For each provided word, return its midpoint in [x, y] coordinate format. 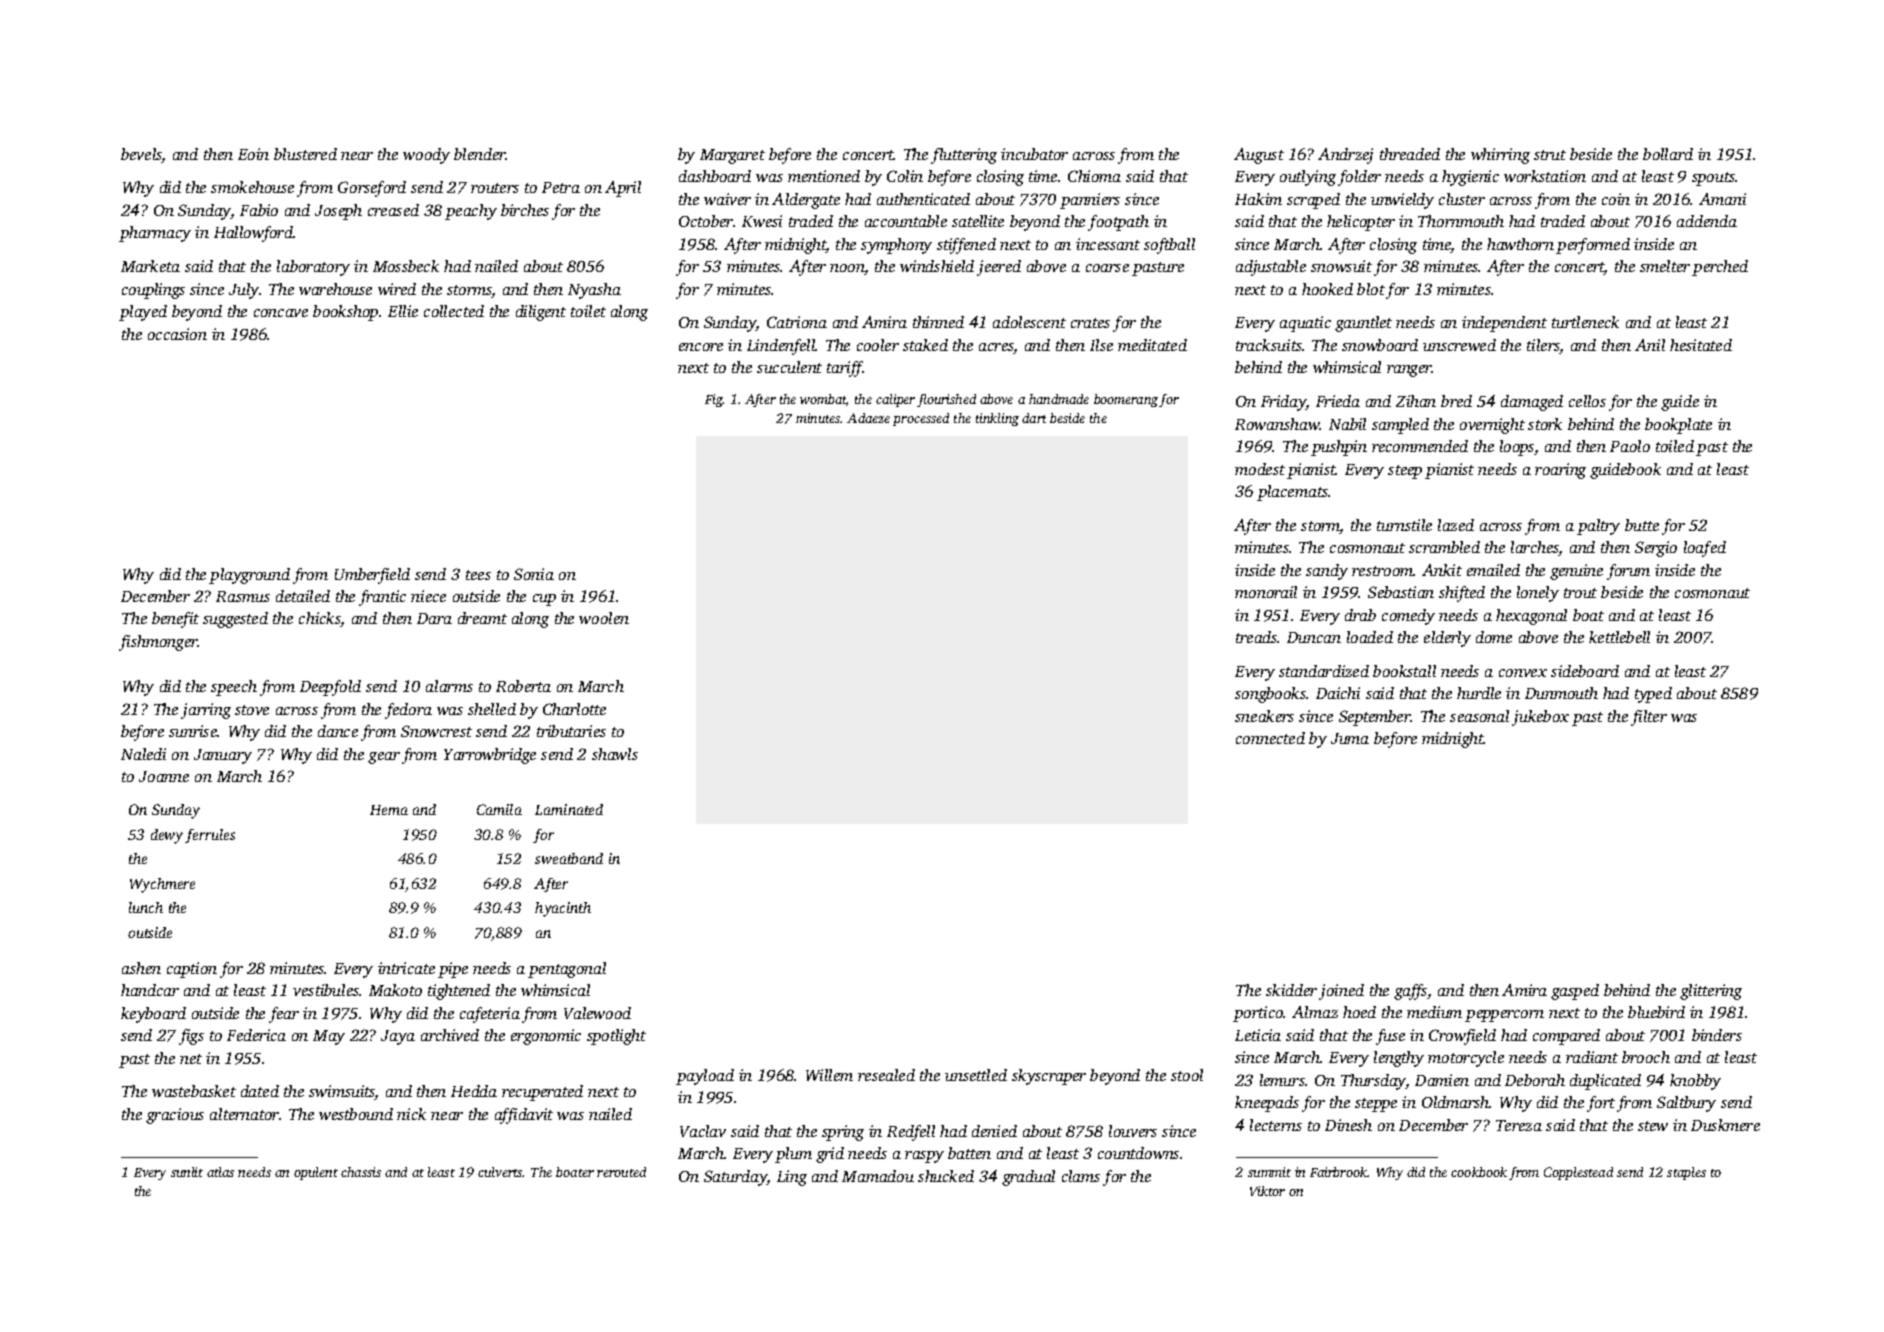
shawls [615, 754]
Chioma [1094, 176]
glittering [1711, 992]
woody [426, 156]
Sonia [534, 574]
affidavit [524, 1116]
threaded [1410, 154]
